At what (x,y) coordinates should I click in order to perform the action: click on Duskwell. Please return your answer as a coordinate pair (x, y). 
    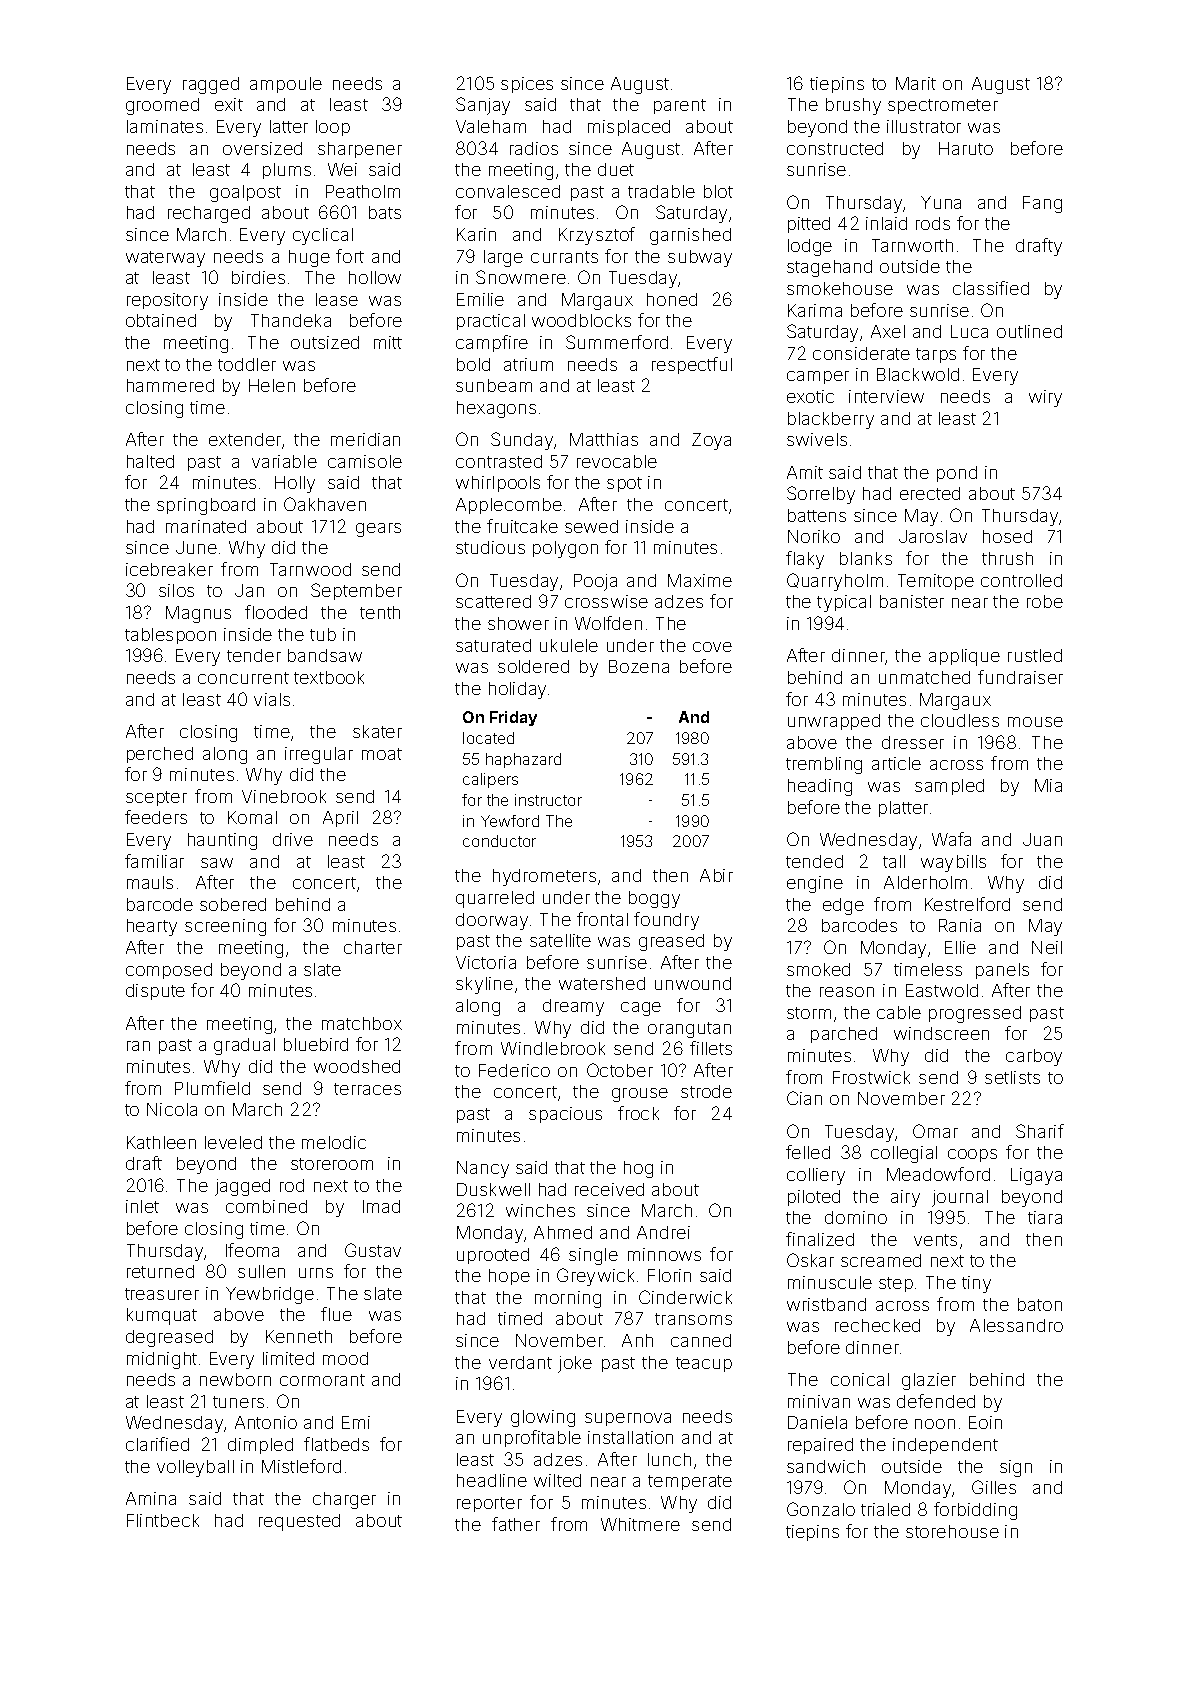
    Looking at the image, I should click on (493, 1189).
